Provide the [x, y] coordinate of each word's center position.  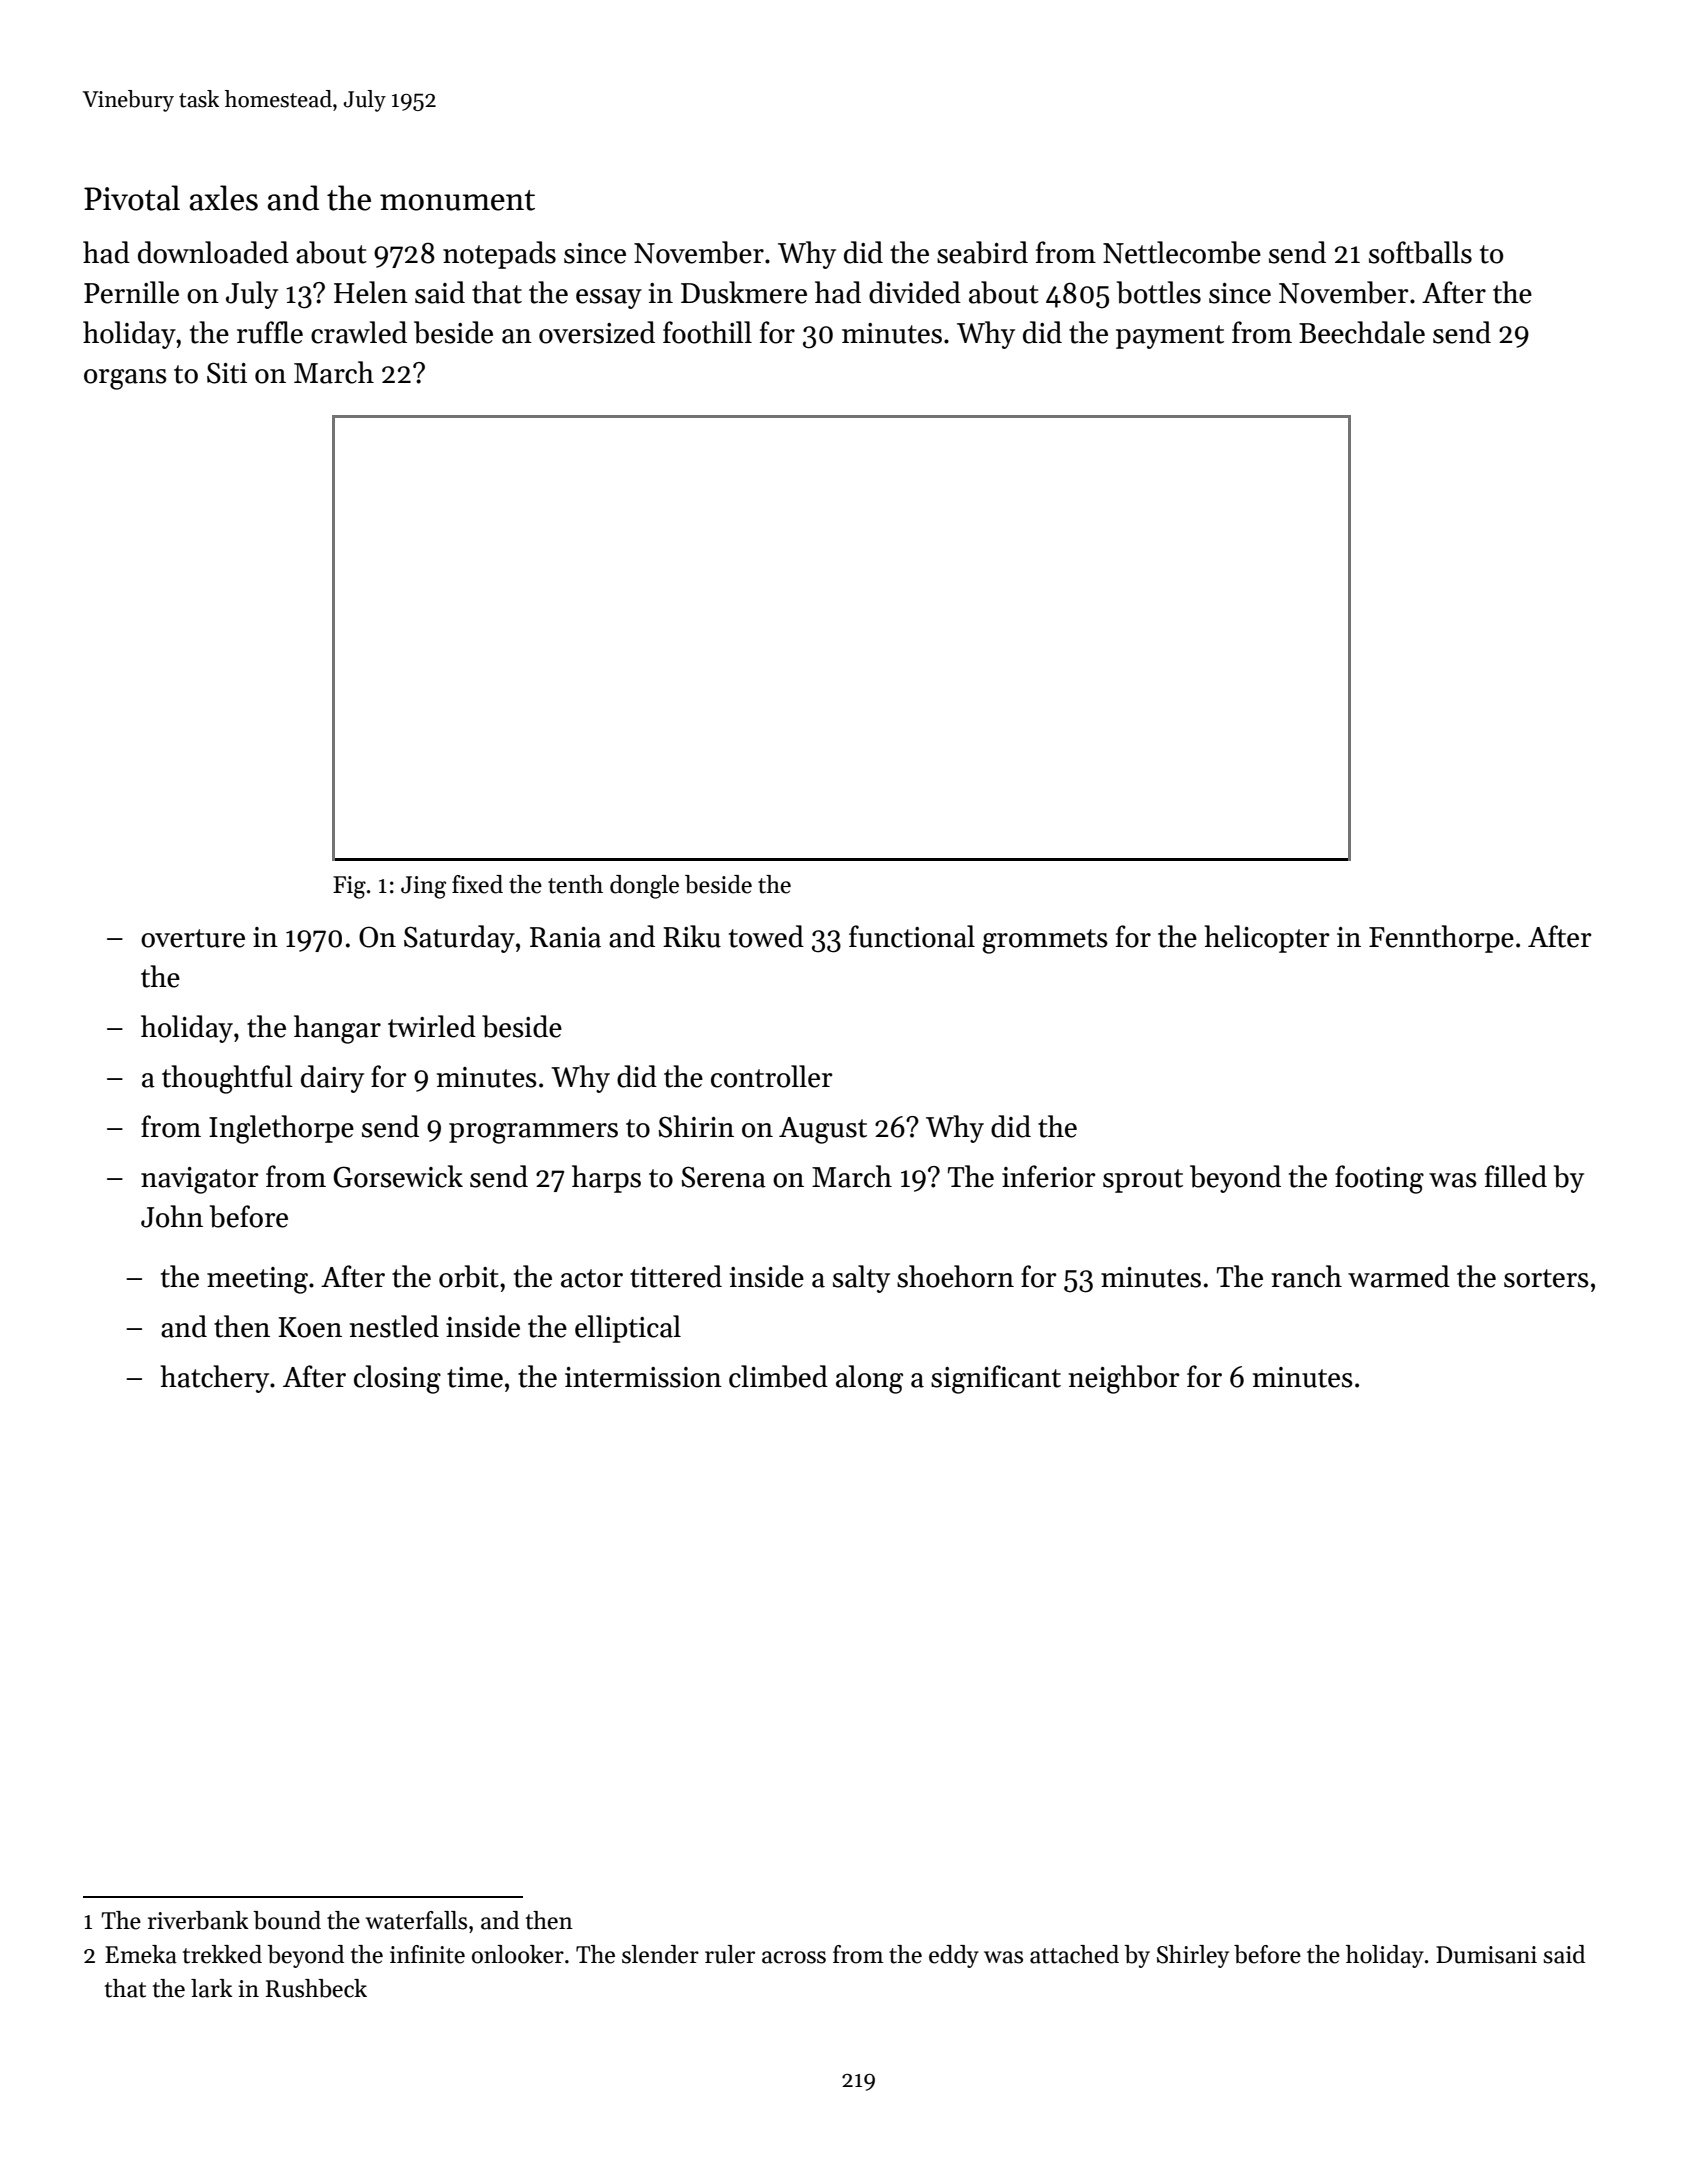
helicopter [1267, 939]
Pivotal [132, 198]
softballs [1420, 252]
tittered [676, 1276]
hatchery [214, 1379]
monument [457, 200]
